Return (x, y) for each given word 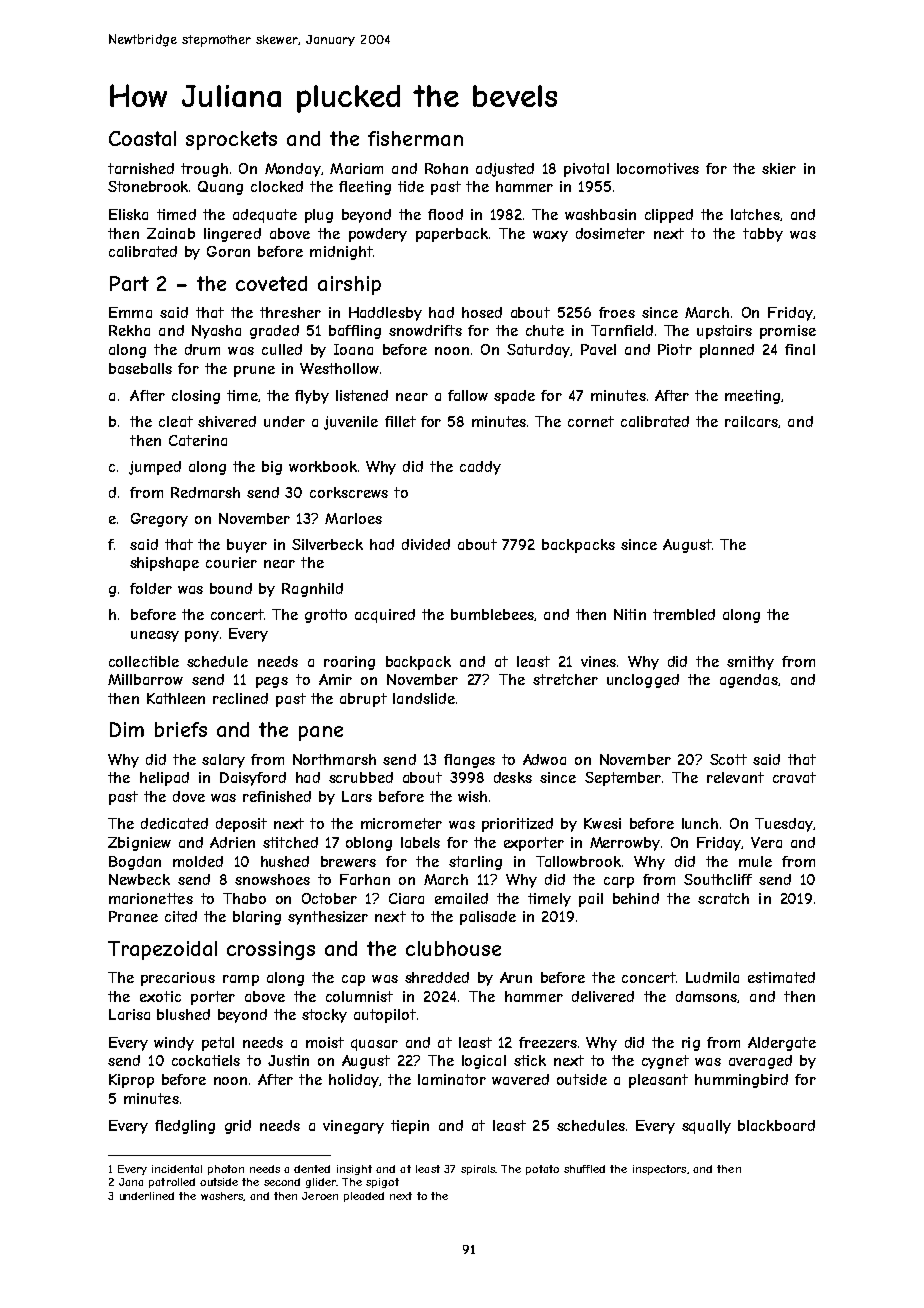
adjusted (505, 170)
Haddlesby (385, 314)
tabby (763, 235)
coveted (271, 283)
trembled (684, 614)
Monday (293, 170)
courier (231, 562)
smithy (750, 663)
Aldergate (782, 1044)
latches (755, 214)
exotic (160, 996)
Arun (516, 977)
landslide (424, 698)
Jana (131, 1182)
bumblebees (492, 614)
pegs (272, 682)
